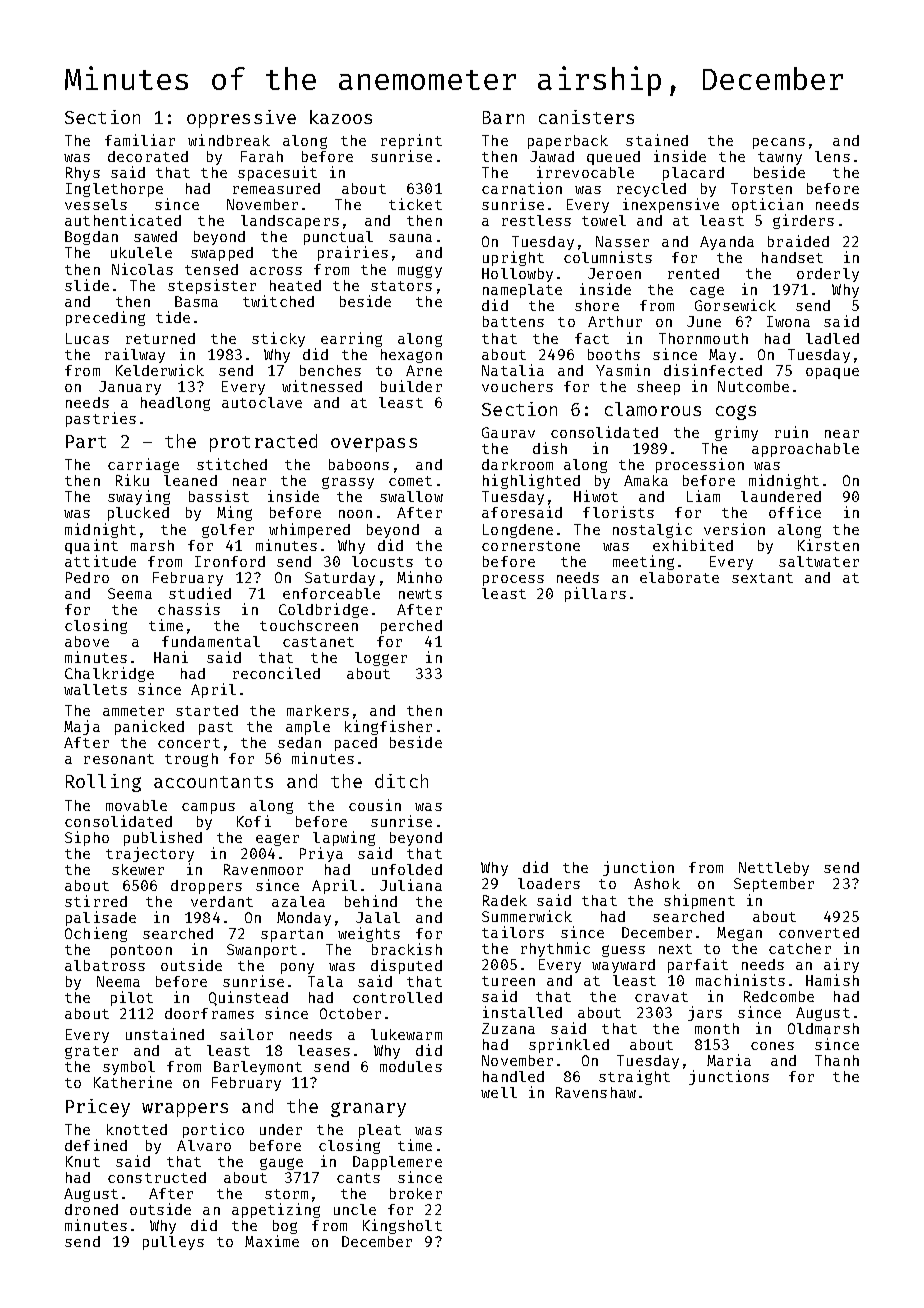 The image size is (924, 1308). Describe the element at coordinates (209, 1013) in the screenshot. I see `doorframes` at that location.
